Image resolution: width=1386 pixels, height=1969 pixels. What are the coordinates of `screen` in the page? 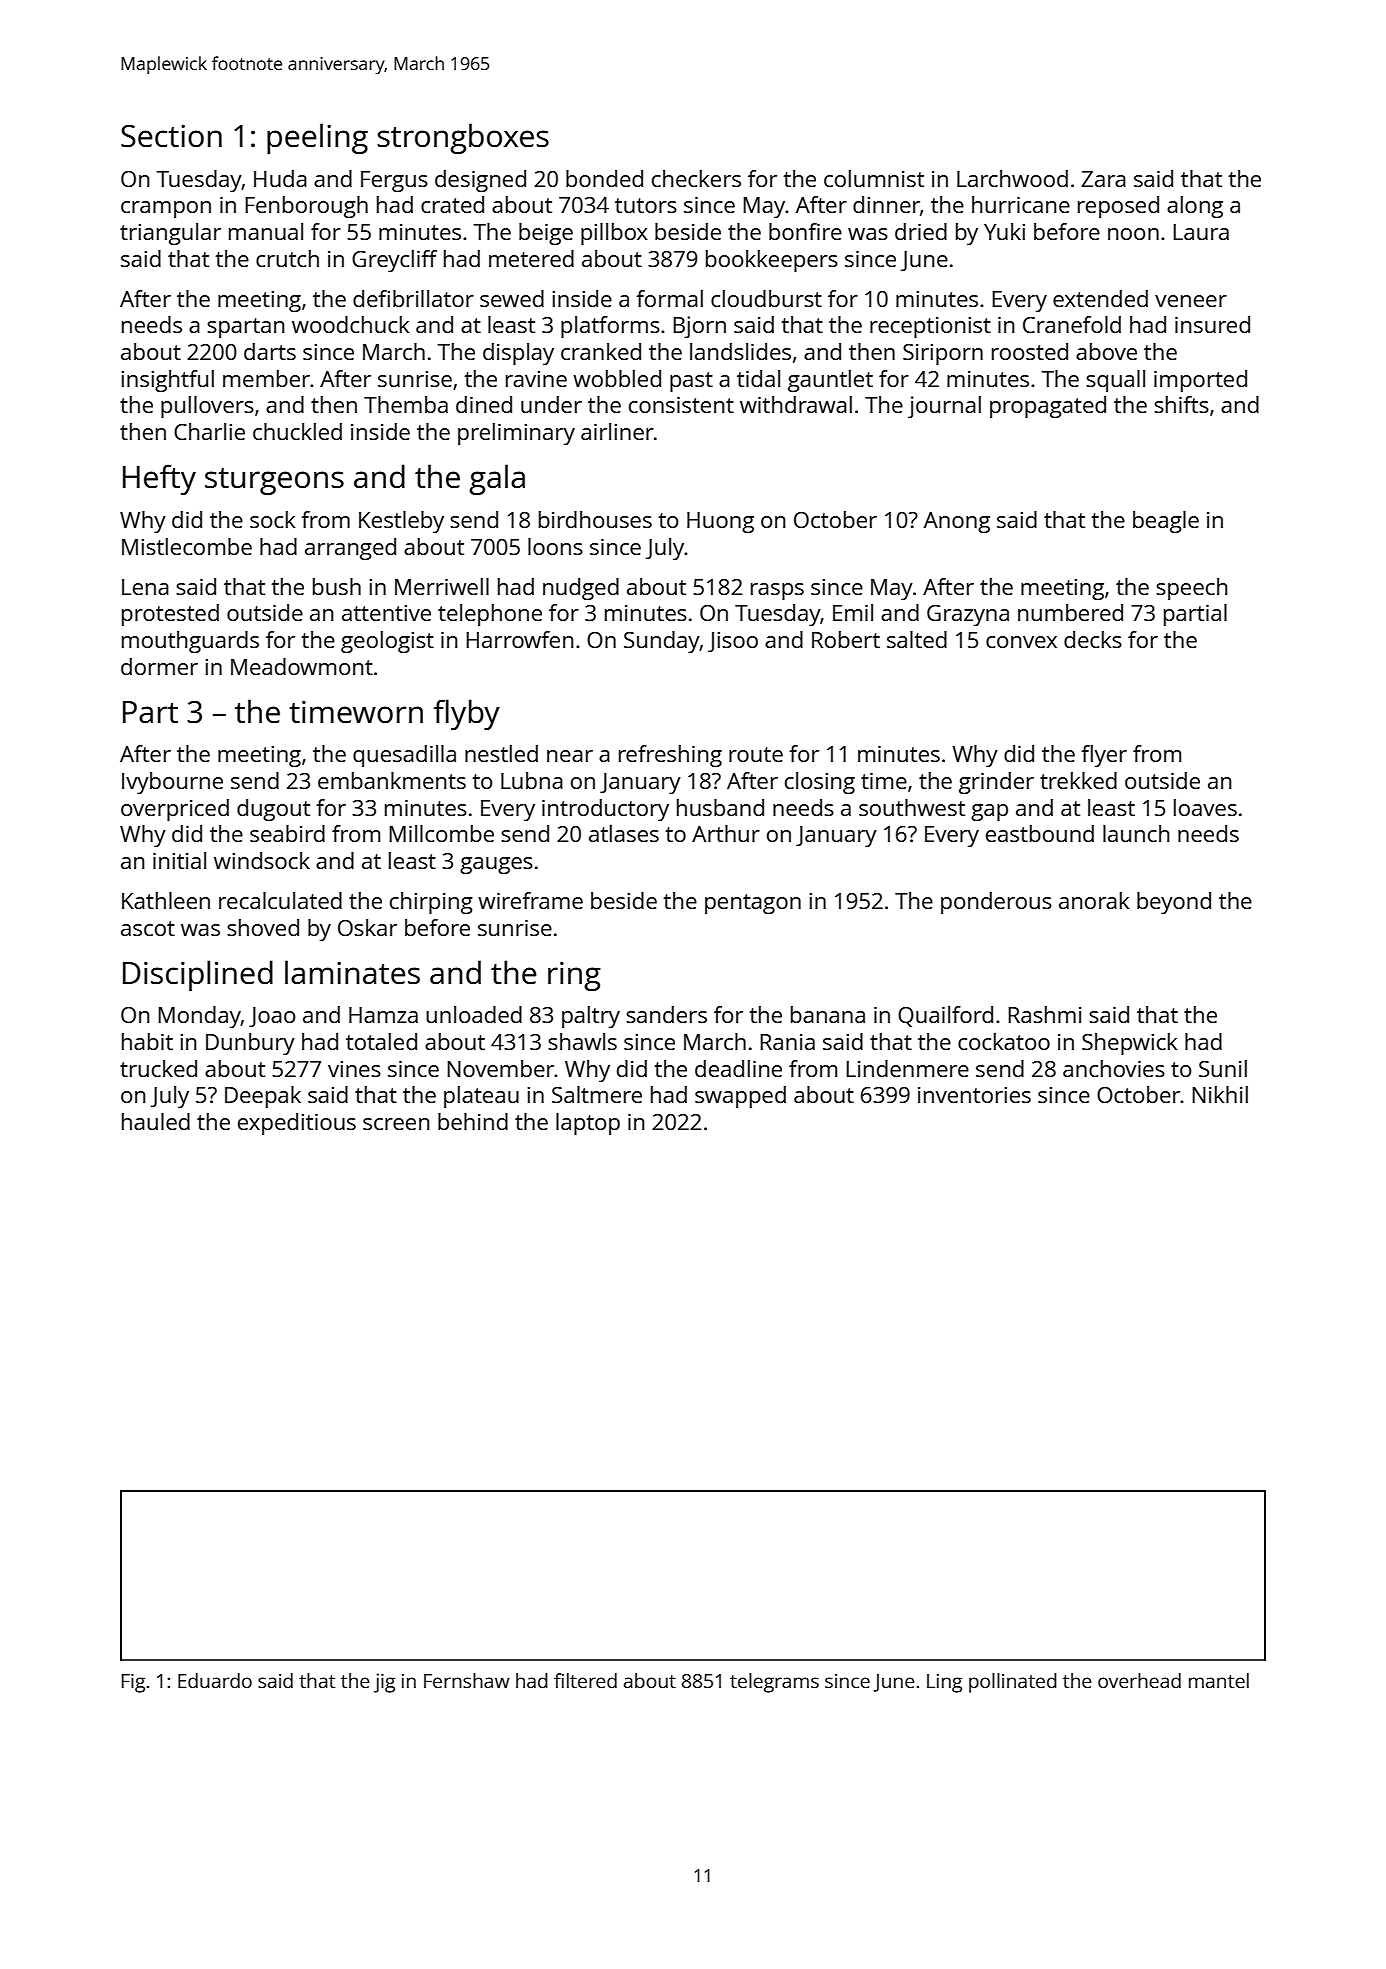 It's located at (396, 1124).
